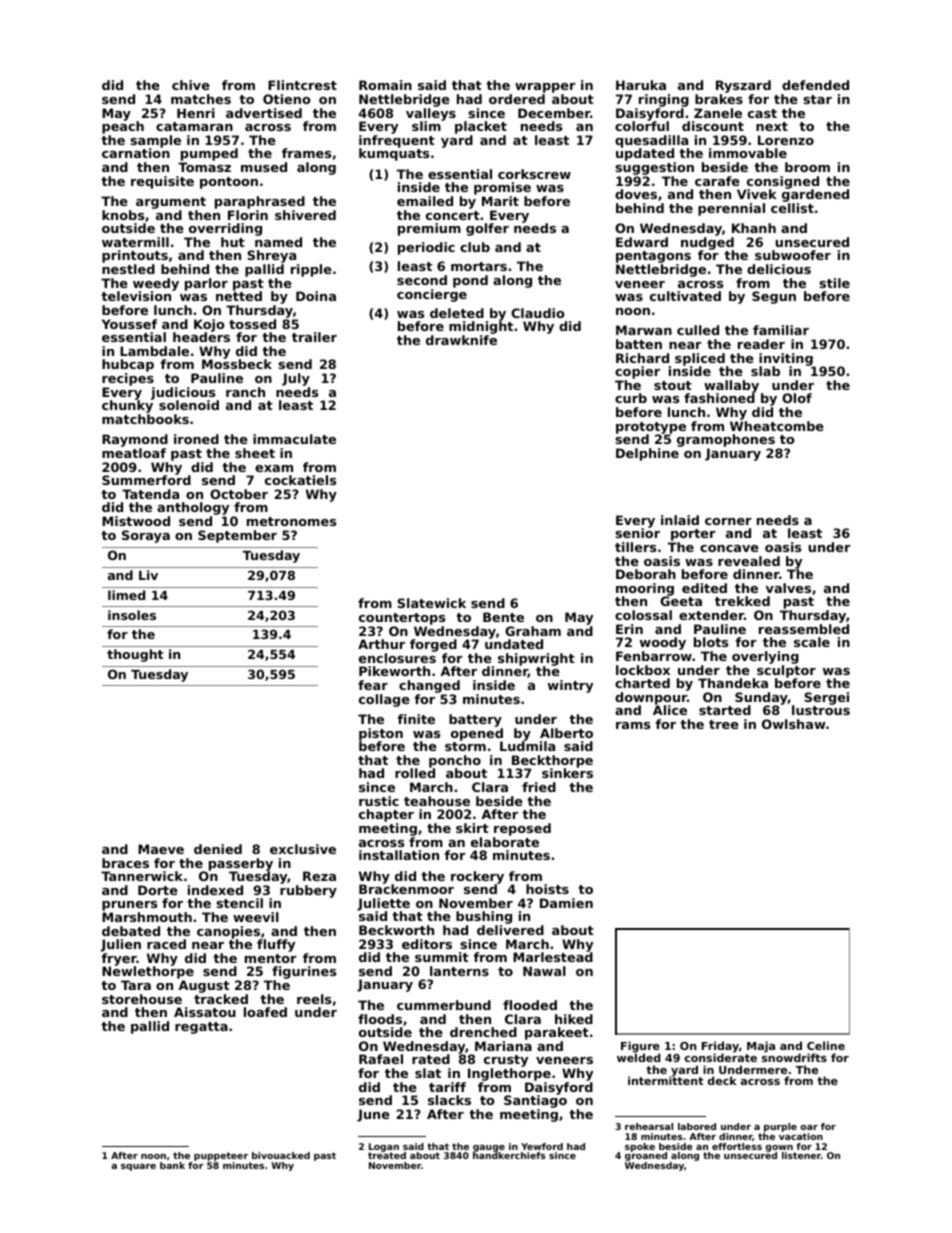 Image resolution: width=952 pixels, height=1233 pixels. Describe the element at coordinates (416, 719) in the screenshot. I see `finite` at that location.
